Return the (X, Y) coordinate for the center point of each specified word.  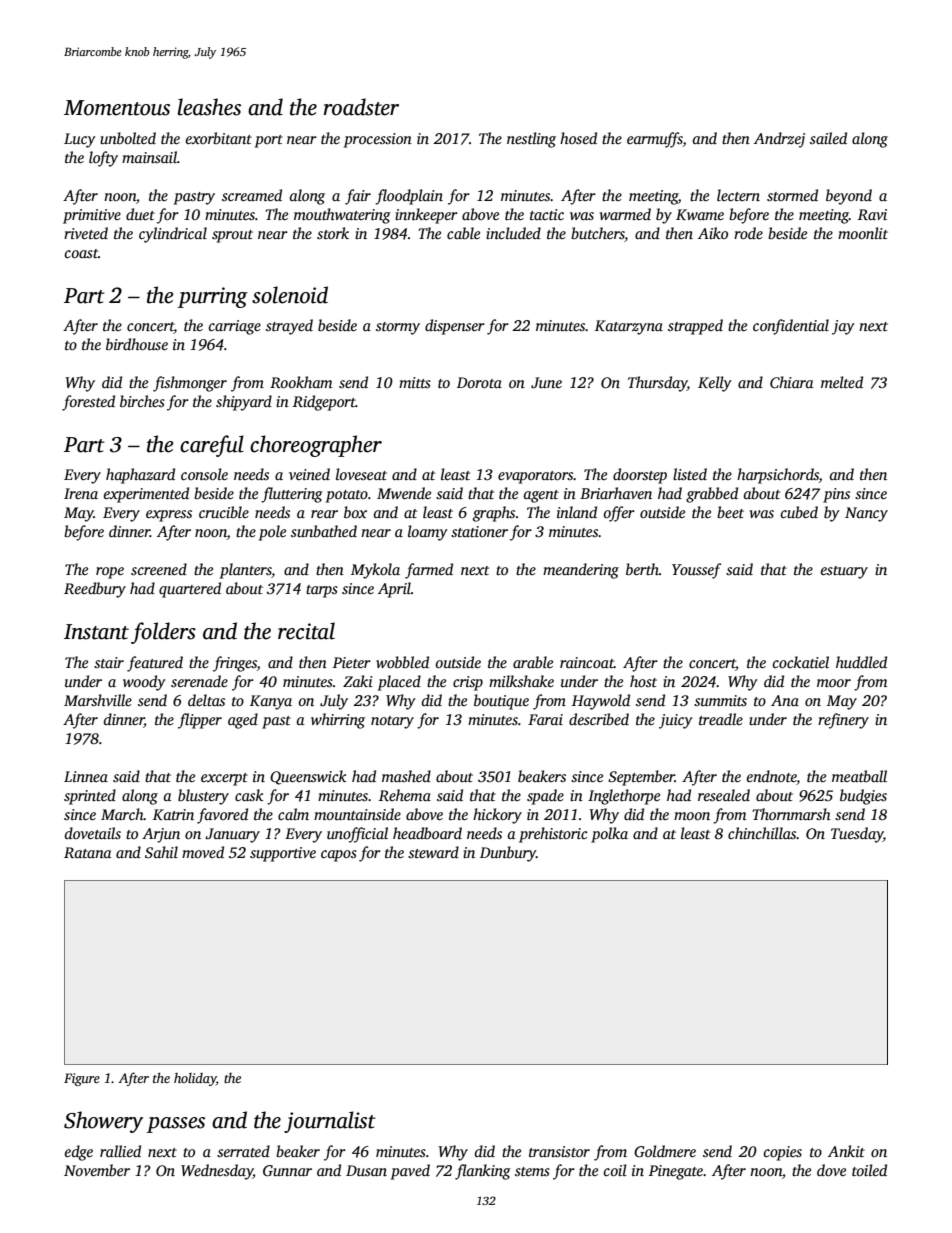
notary (392, 722)
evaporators (536, 477)
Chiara (792, 382)
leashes (209, 107)
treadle (721, 719)
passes (176, 1125)
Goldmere (665, 1151)
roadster (361, 107)
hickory (497, 816)
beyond (849, 197)
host (643, 681)
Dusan (366, 1170)
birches (142, 401)
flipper (200, 721)
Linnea (86, 776)
